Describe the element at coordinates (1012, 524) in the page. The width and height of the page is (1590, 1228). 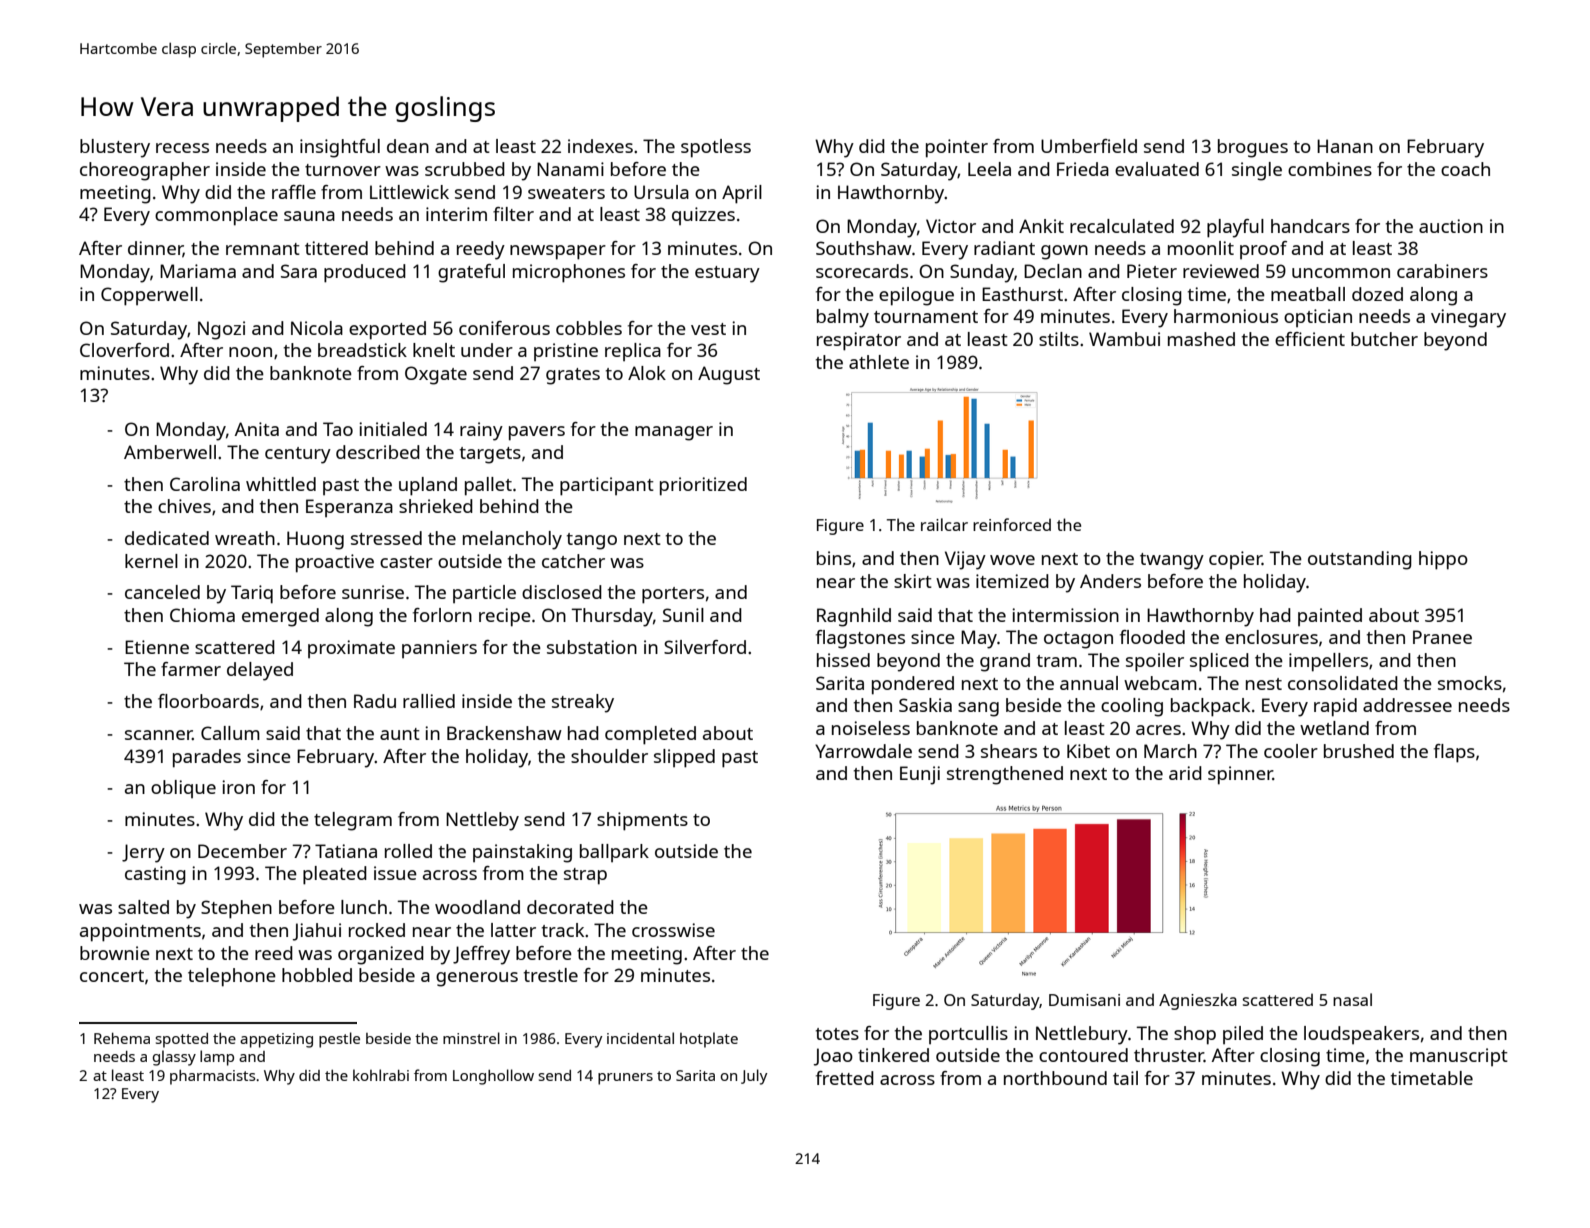
I see `reinforced` at that location.
